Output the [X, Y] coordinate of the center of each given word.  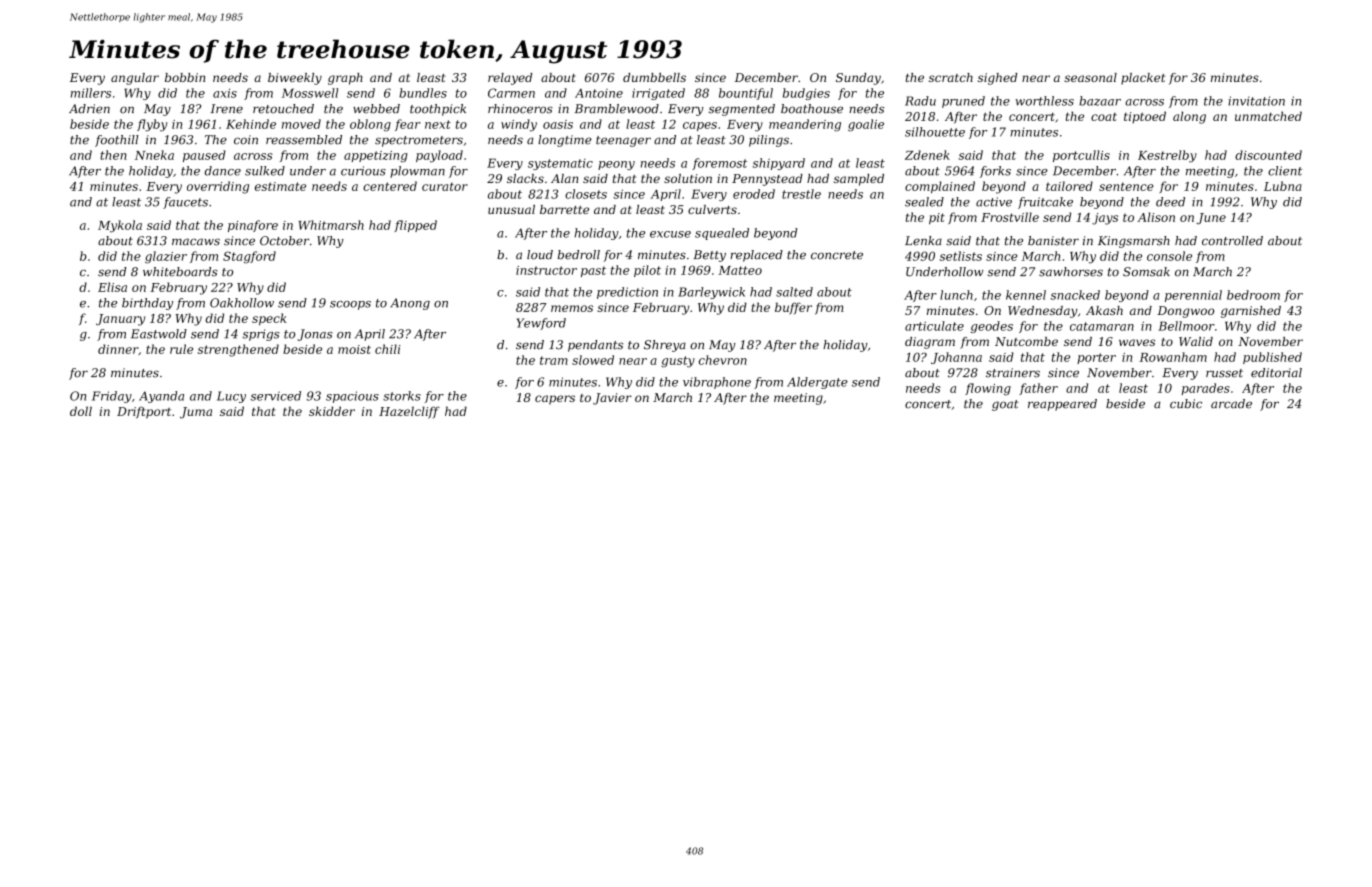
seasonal [1090, 77]
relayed [510, 79]
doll [81, 411]
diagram [930, 343]
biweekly [295, 79]
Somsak [1146, 272]
